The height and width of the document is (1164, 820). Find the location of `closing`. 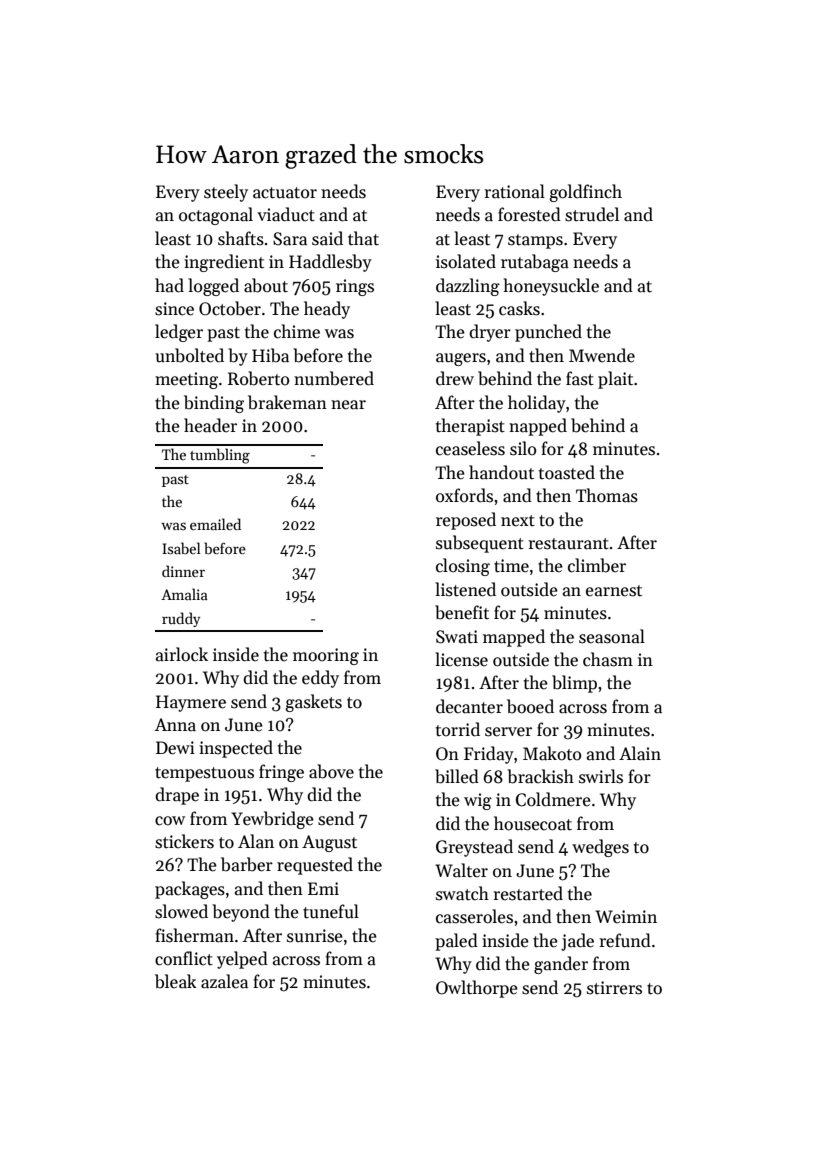

closing is located at coordinates (463, 567).
